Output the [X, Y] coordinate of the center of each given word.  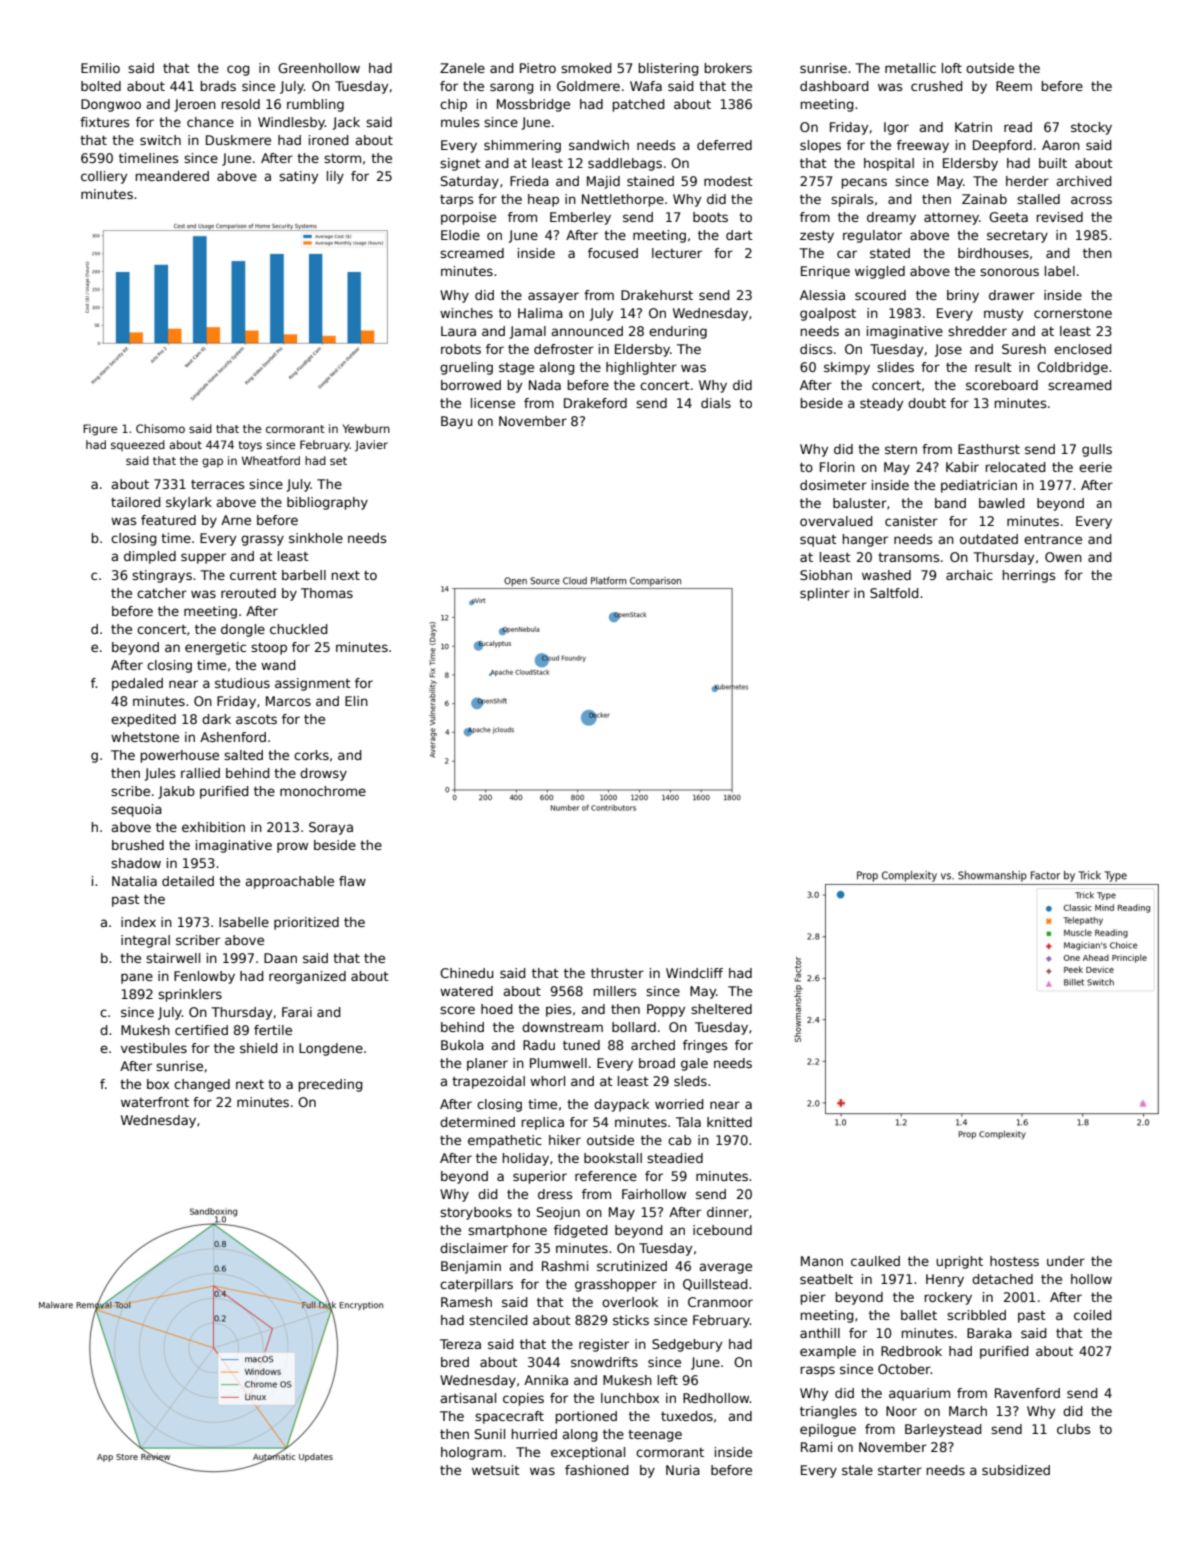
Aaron [1061, 145]
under [1066, 1261]
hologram [471, 1453]
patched [639, 105]
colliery [104, 177]
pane [137, 978]
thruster [617, 973]
